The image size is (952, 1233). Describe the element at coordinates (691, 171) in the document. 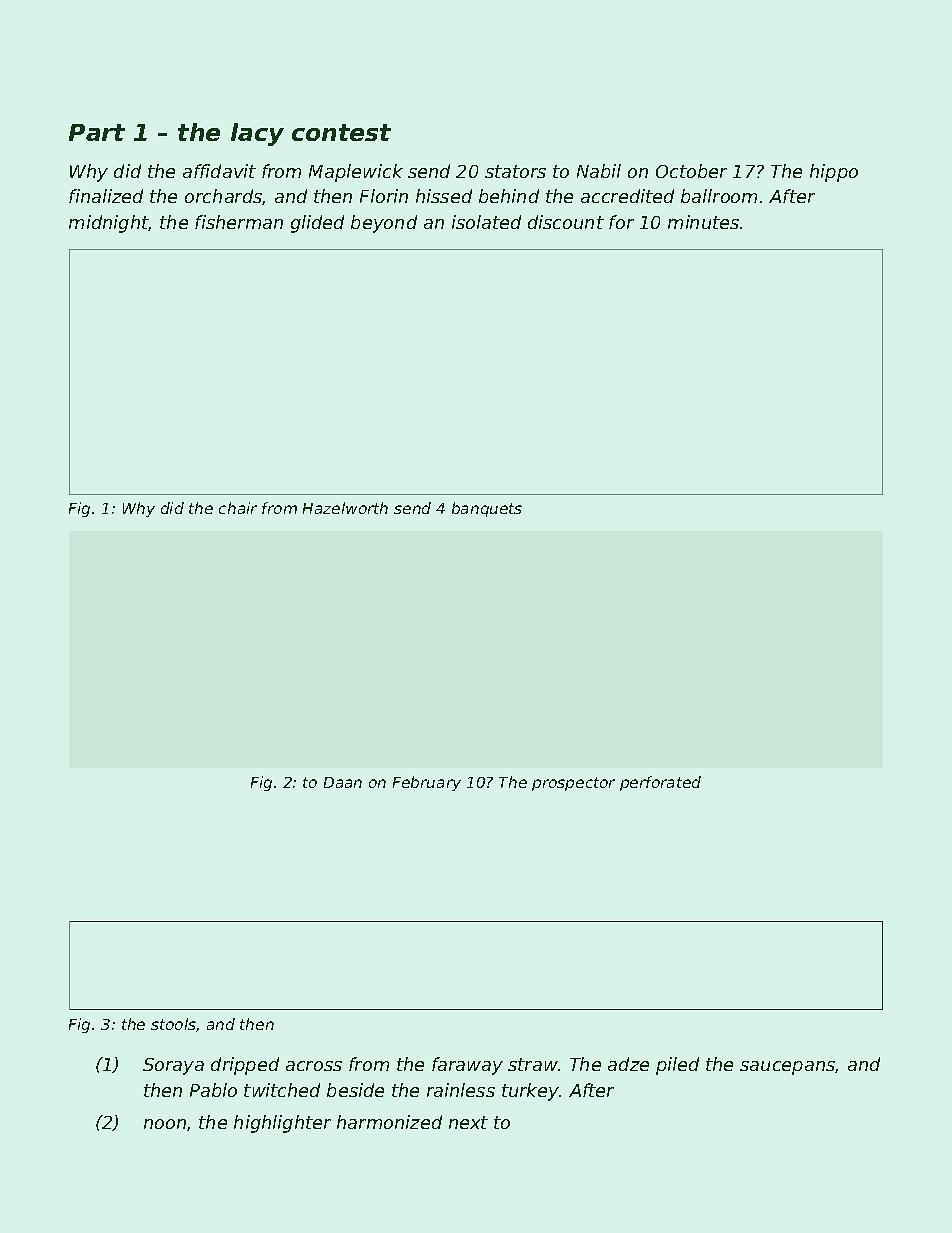

I see `October` at that location.
